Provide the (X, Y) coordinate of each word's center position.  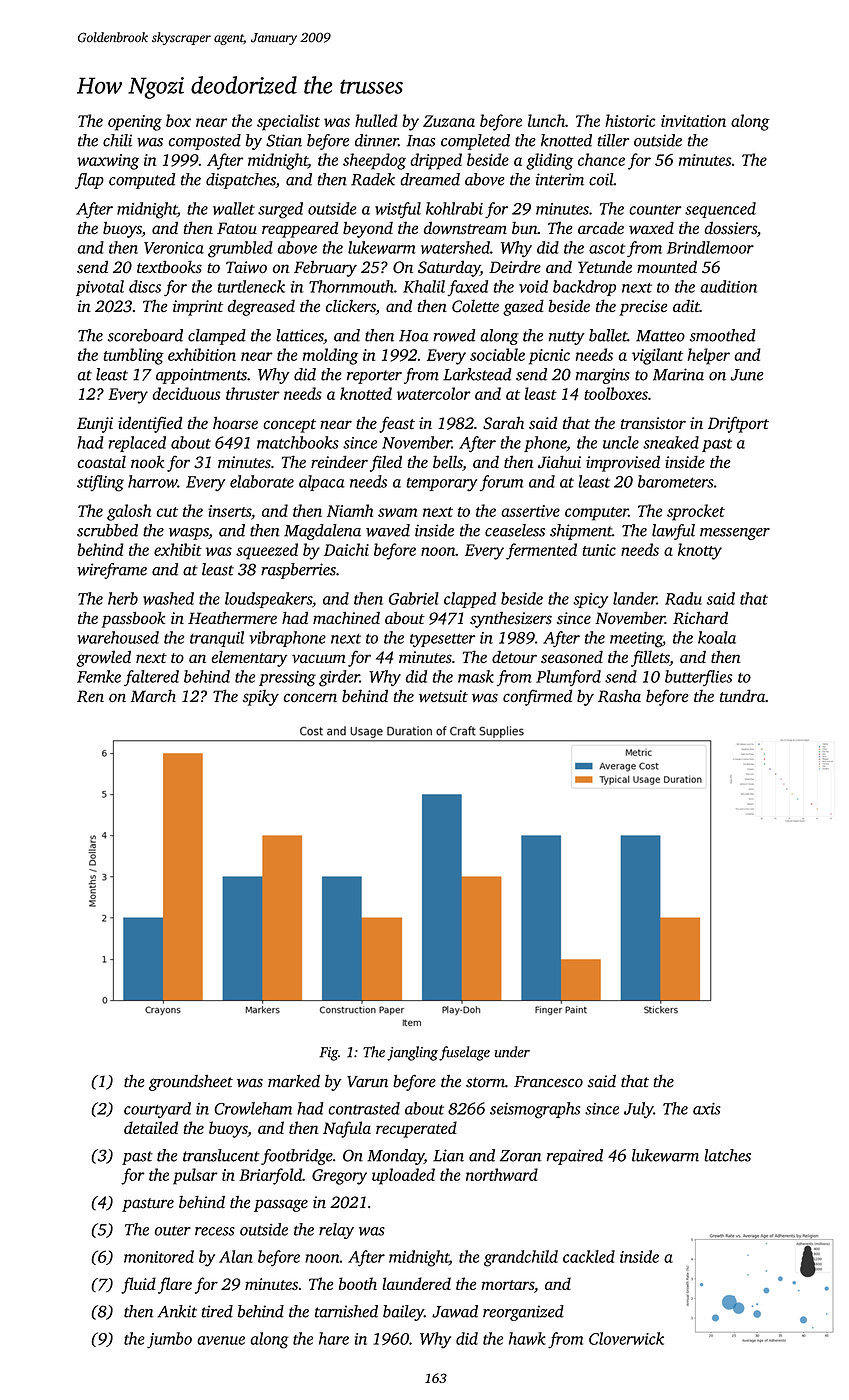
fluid (138, 1285)
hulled (376, 120)
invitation (693, 121)
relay (336, 1231)
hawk (527, 1338)
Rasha (619, 696)
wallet (234, 208)
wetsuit (443, 696)
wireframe (112, 571)
